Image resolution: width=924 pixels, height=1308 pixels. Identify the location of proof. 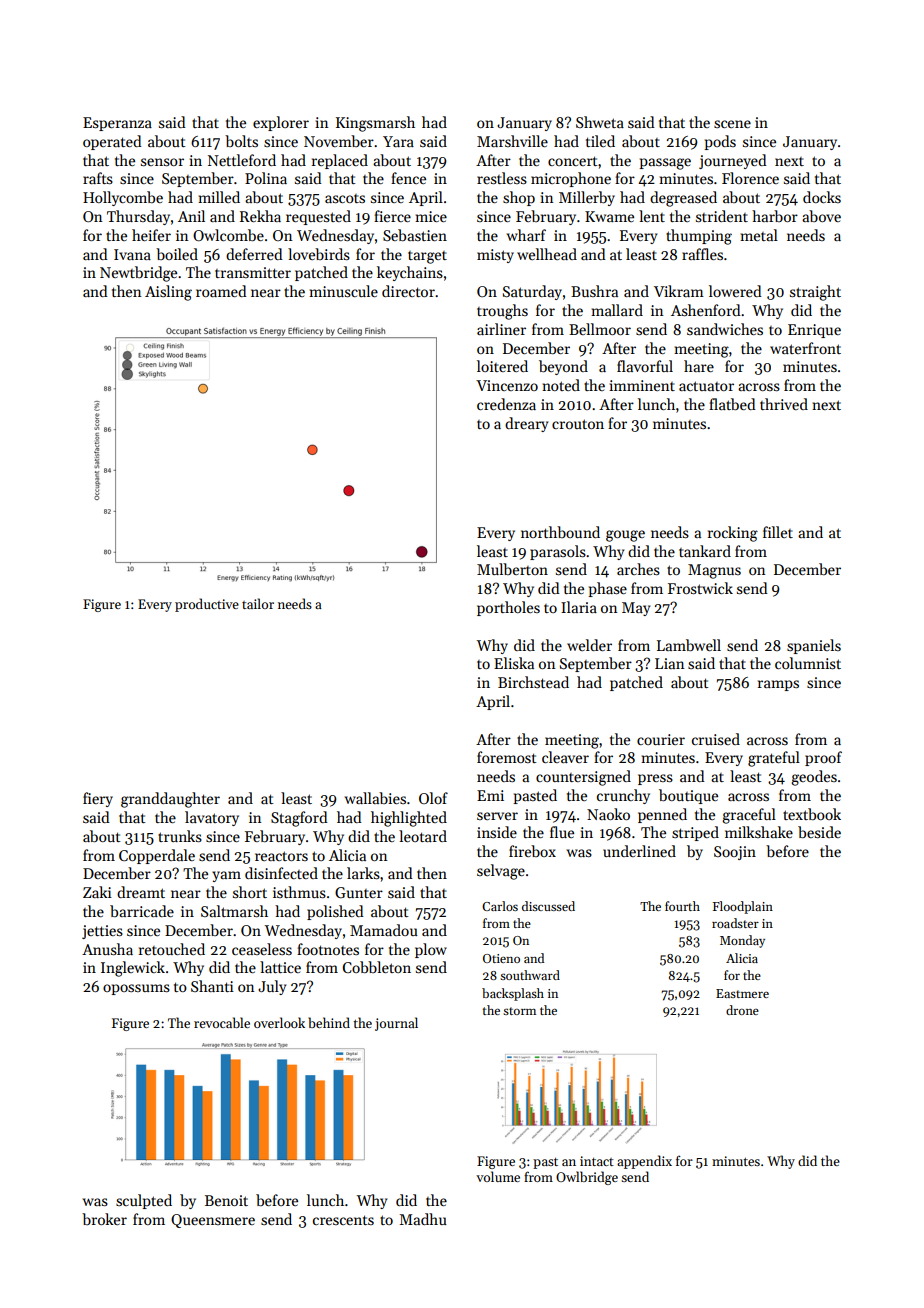
(823, 758).
